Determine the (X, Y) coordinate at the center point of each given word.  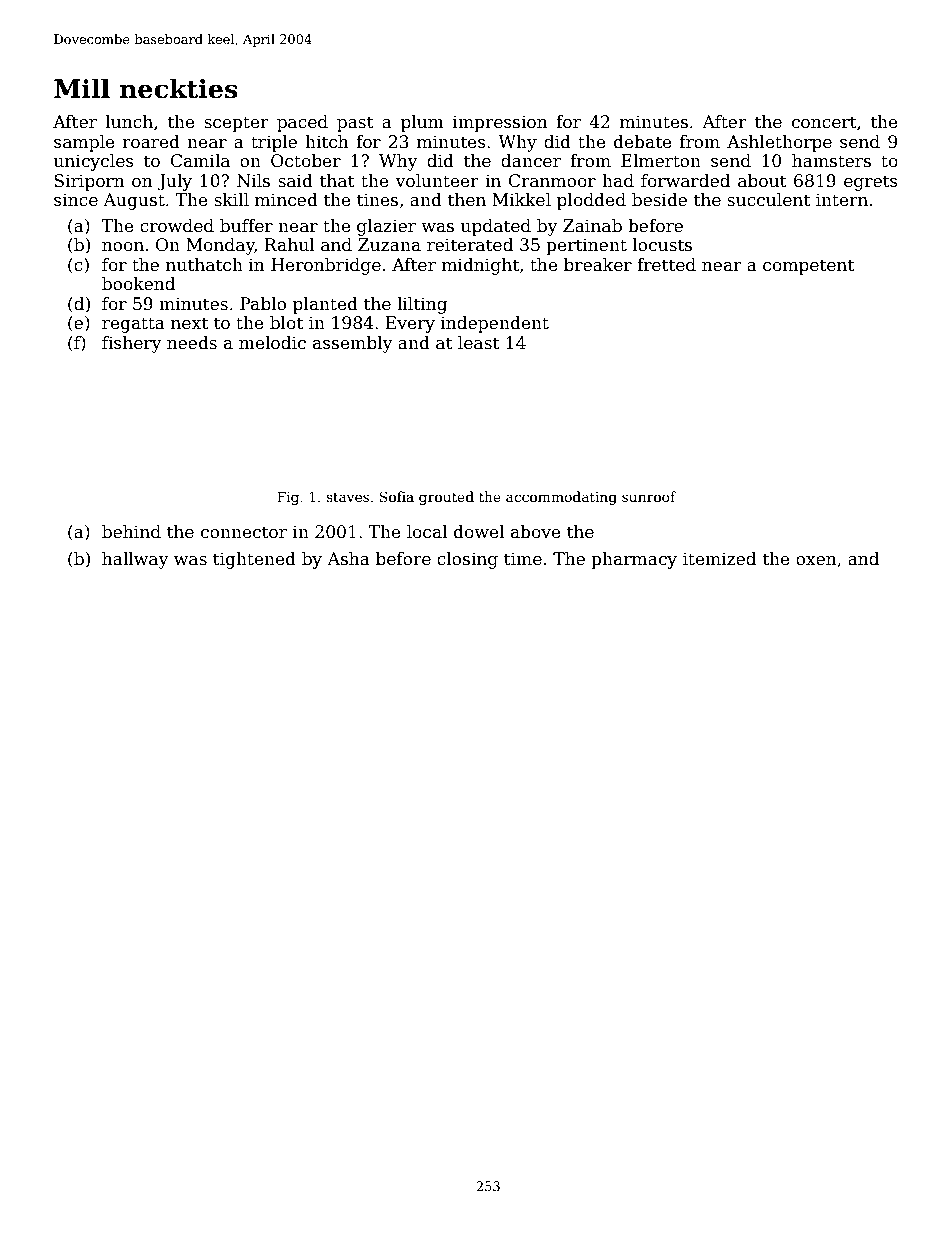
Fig (288, 498)
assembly (353, 344)
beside (659, 200)
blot (286, 323)
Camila (200, 161)
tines (377, 200)
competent (808, 267)
